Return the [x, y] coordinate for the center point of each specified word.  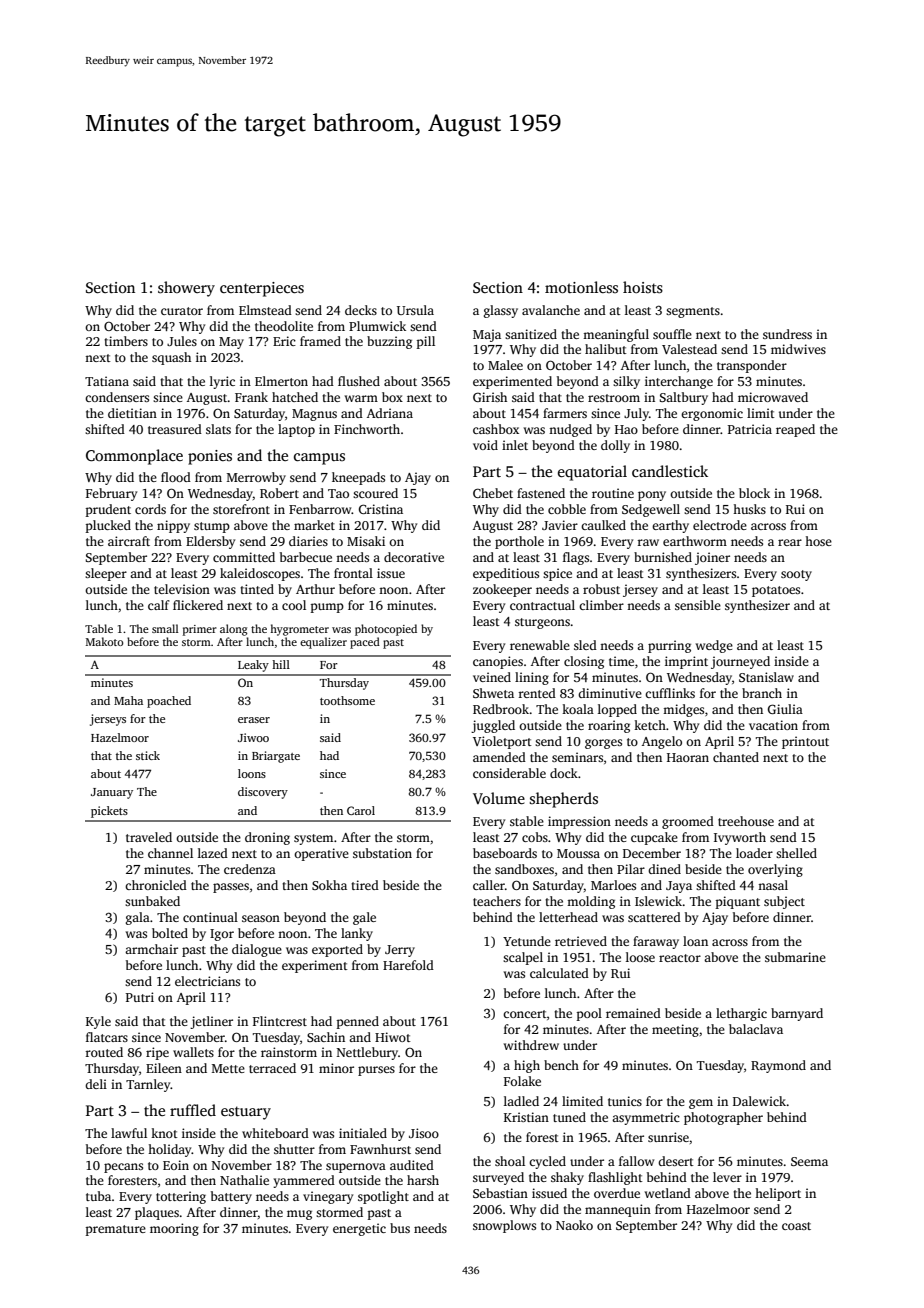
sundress [787, 334]
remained [633, 1013]
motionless [581, 287]
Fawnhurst [380, 1149]
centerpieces [262, 289]
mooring [174, 1229]
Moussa [578, 853]
